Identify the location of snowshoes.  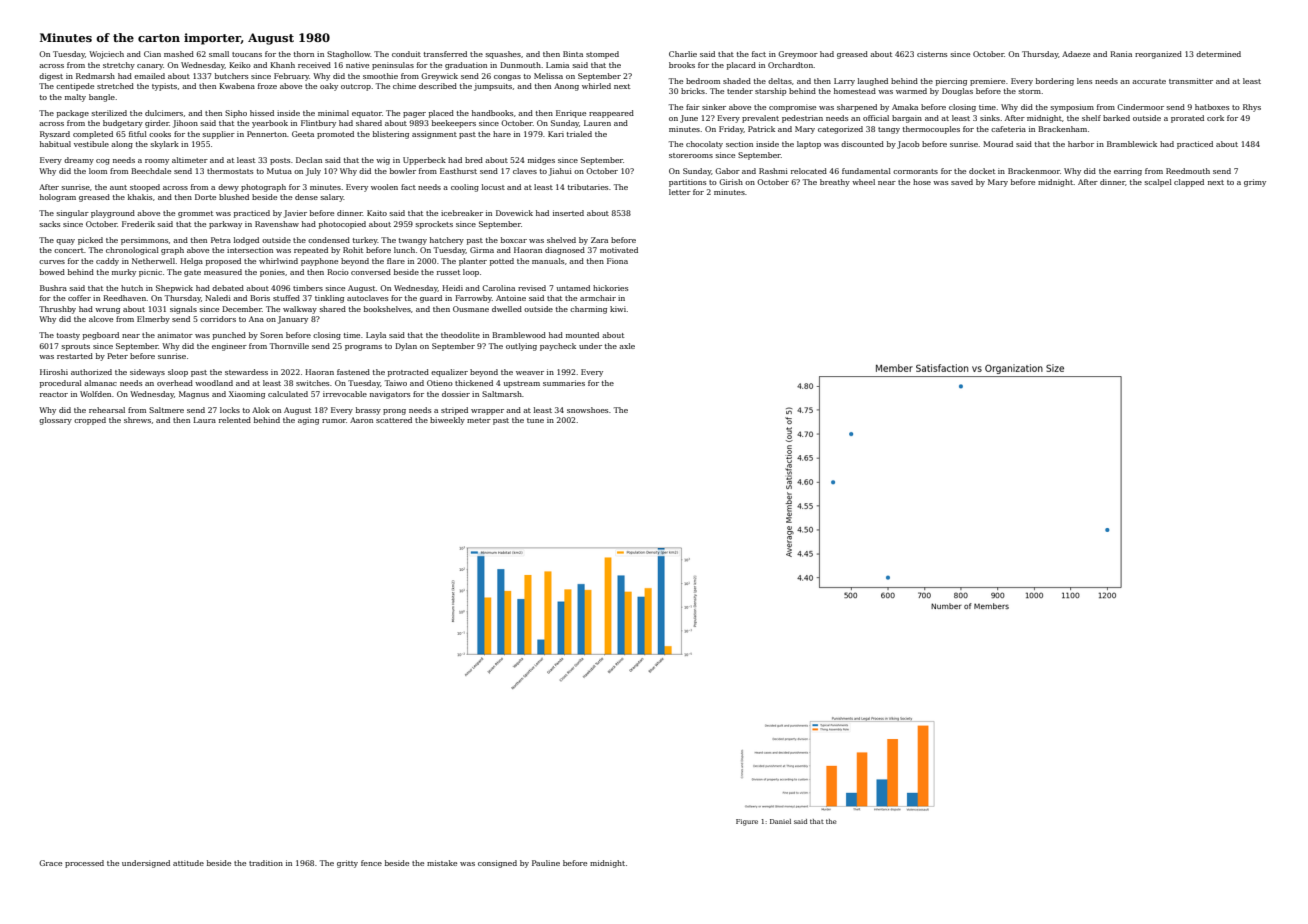
(587, 410).
